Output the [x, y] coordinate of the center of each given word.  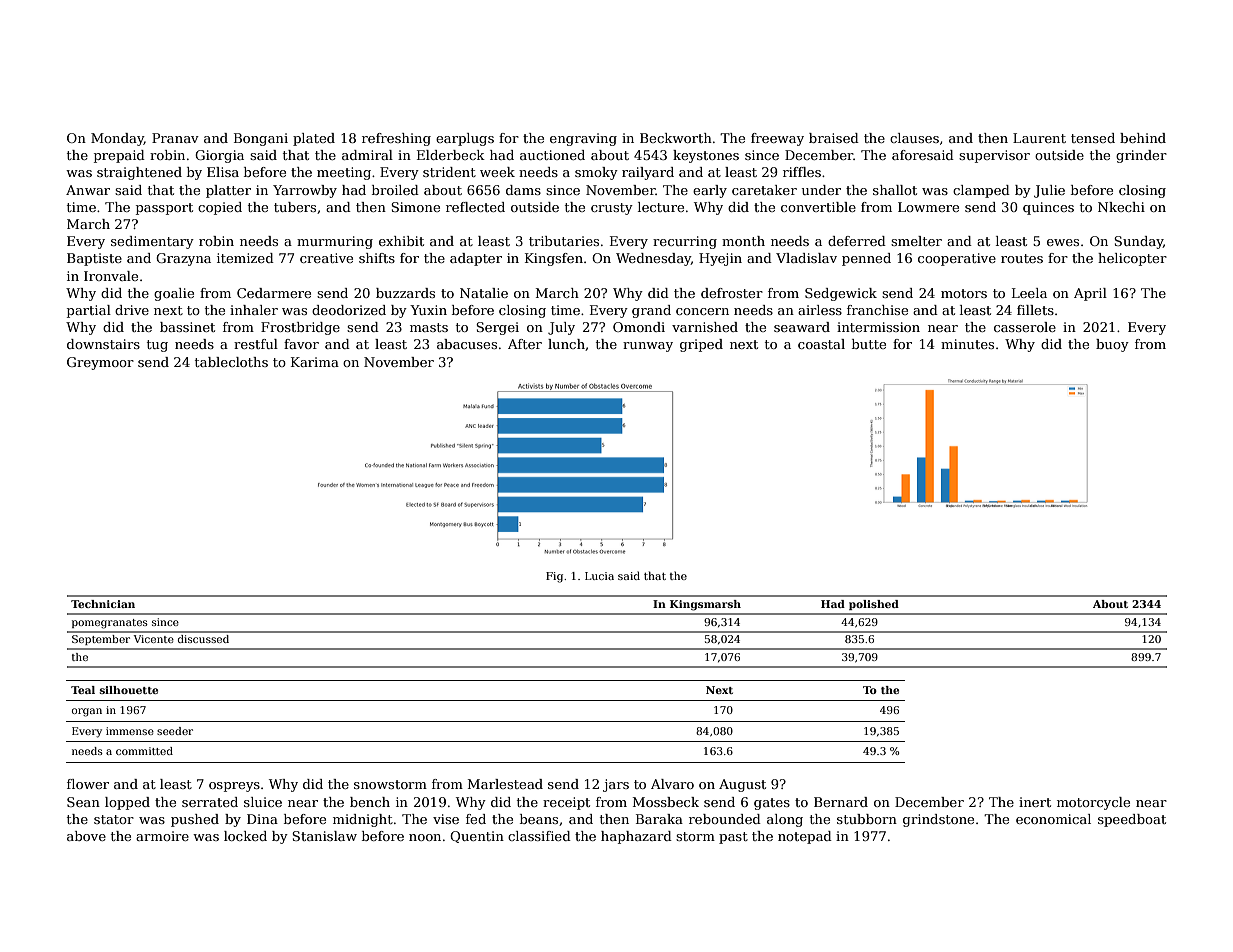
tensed [1093, 138]
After [525, 344]
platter [228, 191]
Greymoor [100, 363]
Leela [1029, 293]
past [733, 838]
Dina [262, 819]
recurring [685, 242]
